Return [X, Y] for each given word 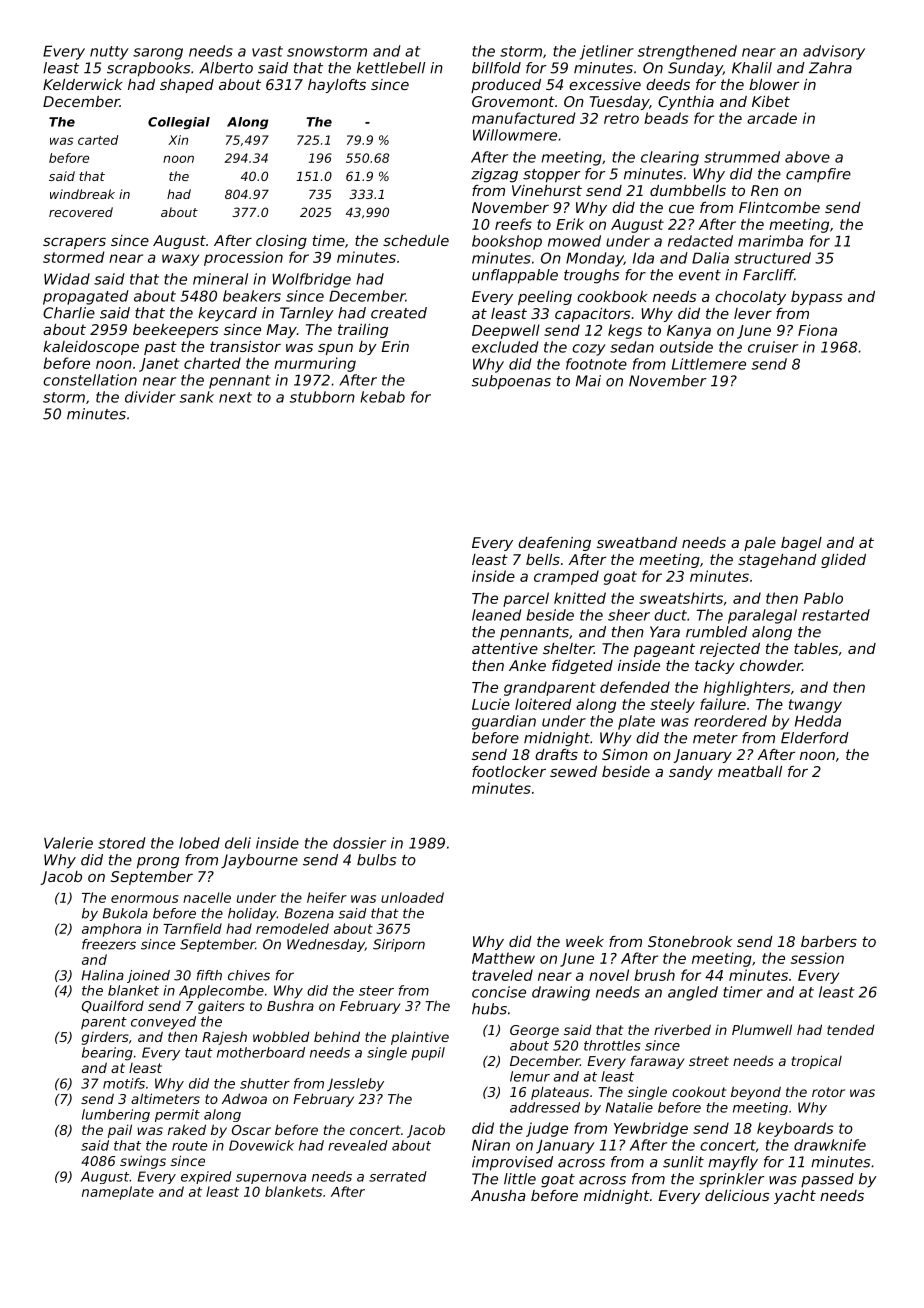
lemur [530, 1076]
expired [206, 1177]
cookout [699, 1092]
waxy [180, 260]
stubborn [322, 397]
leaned [497, 615]
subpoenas [511, 382]
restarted [836, 615]
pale [760, 544]
